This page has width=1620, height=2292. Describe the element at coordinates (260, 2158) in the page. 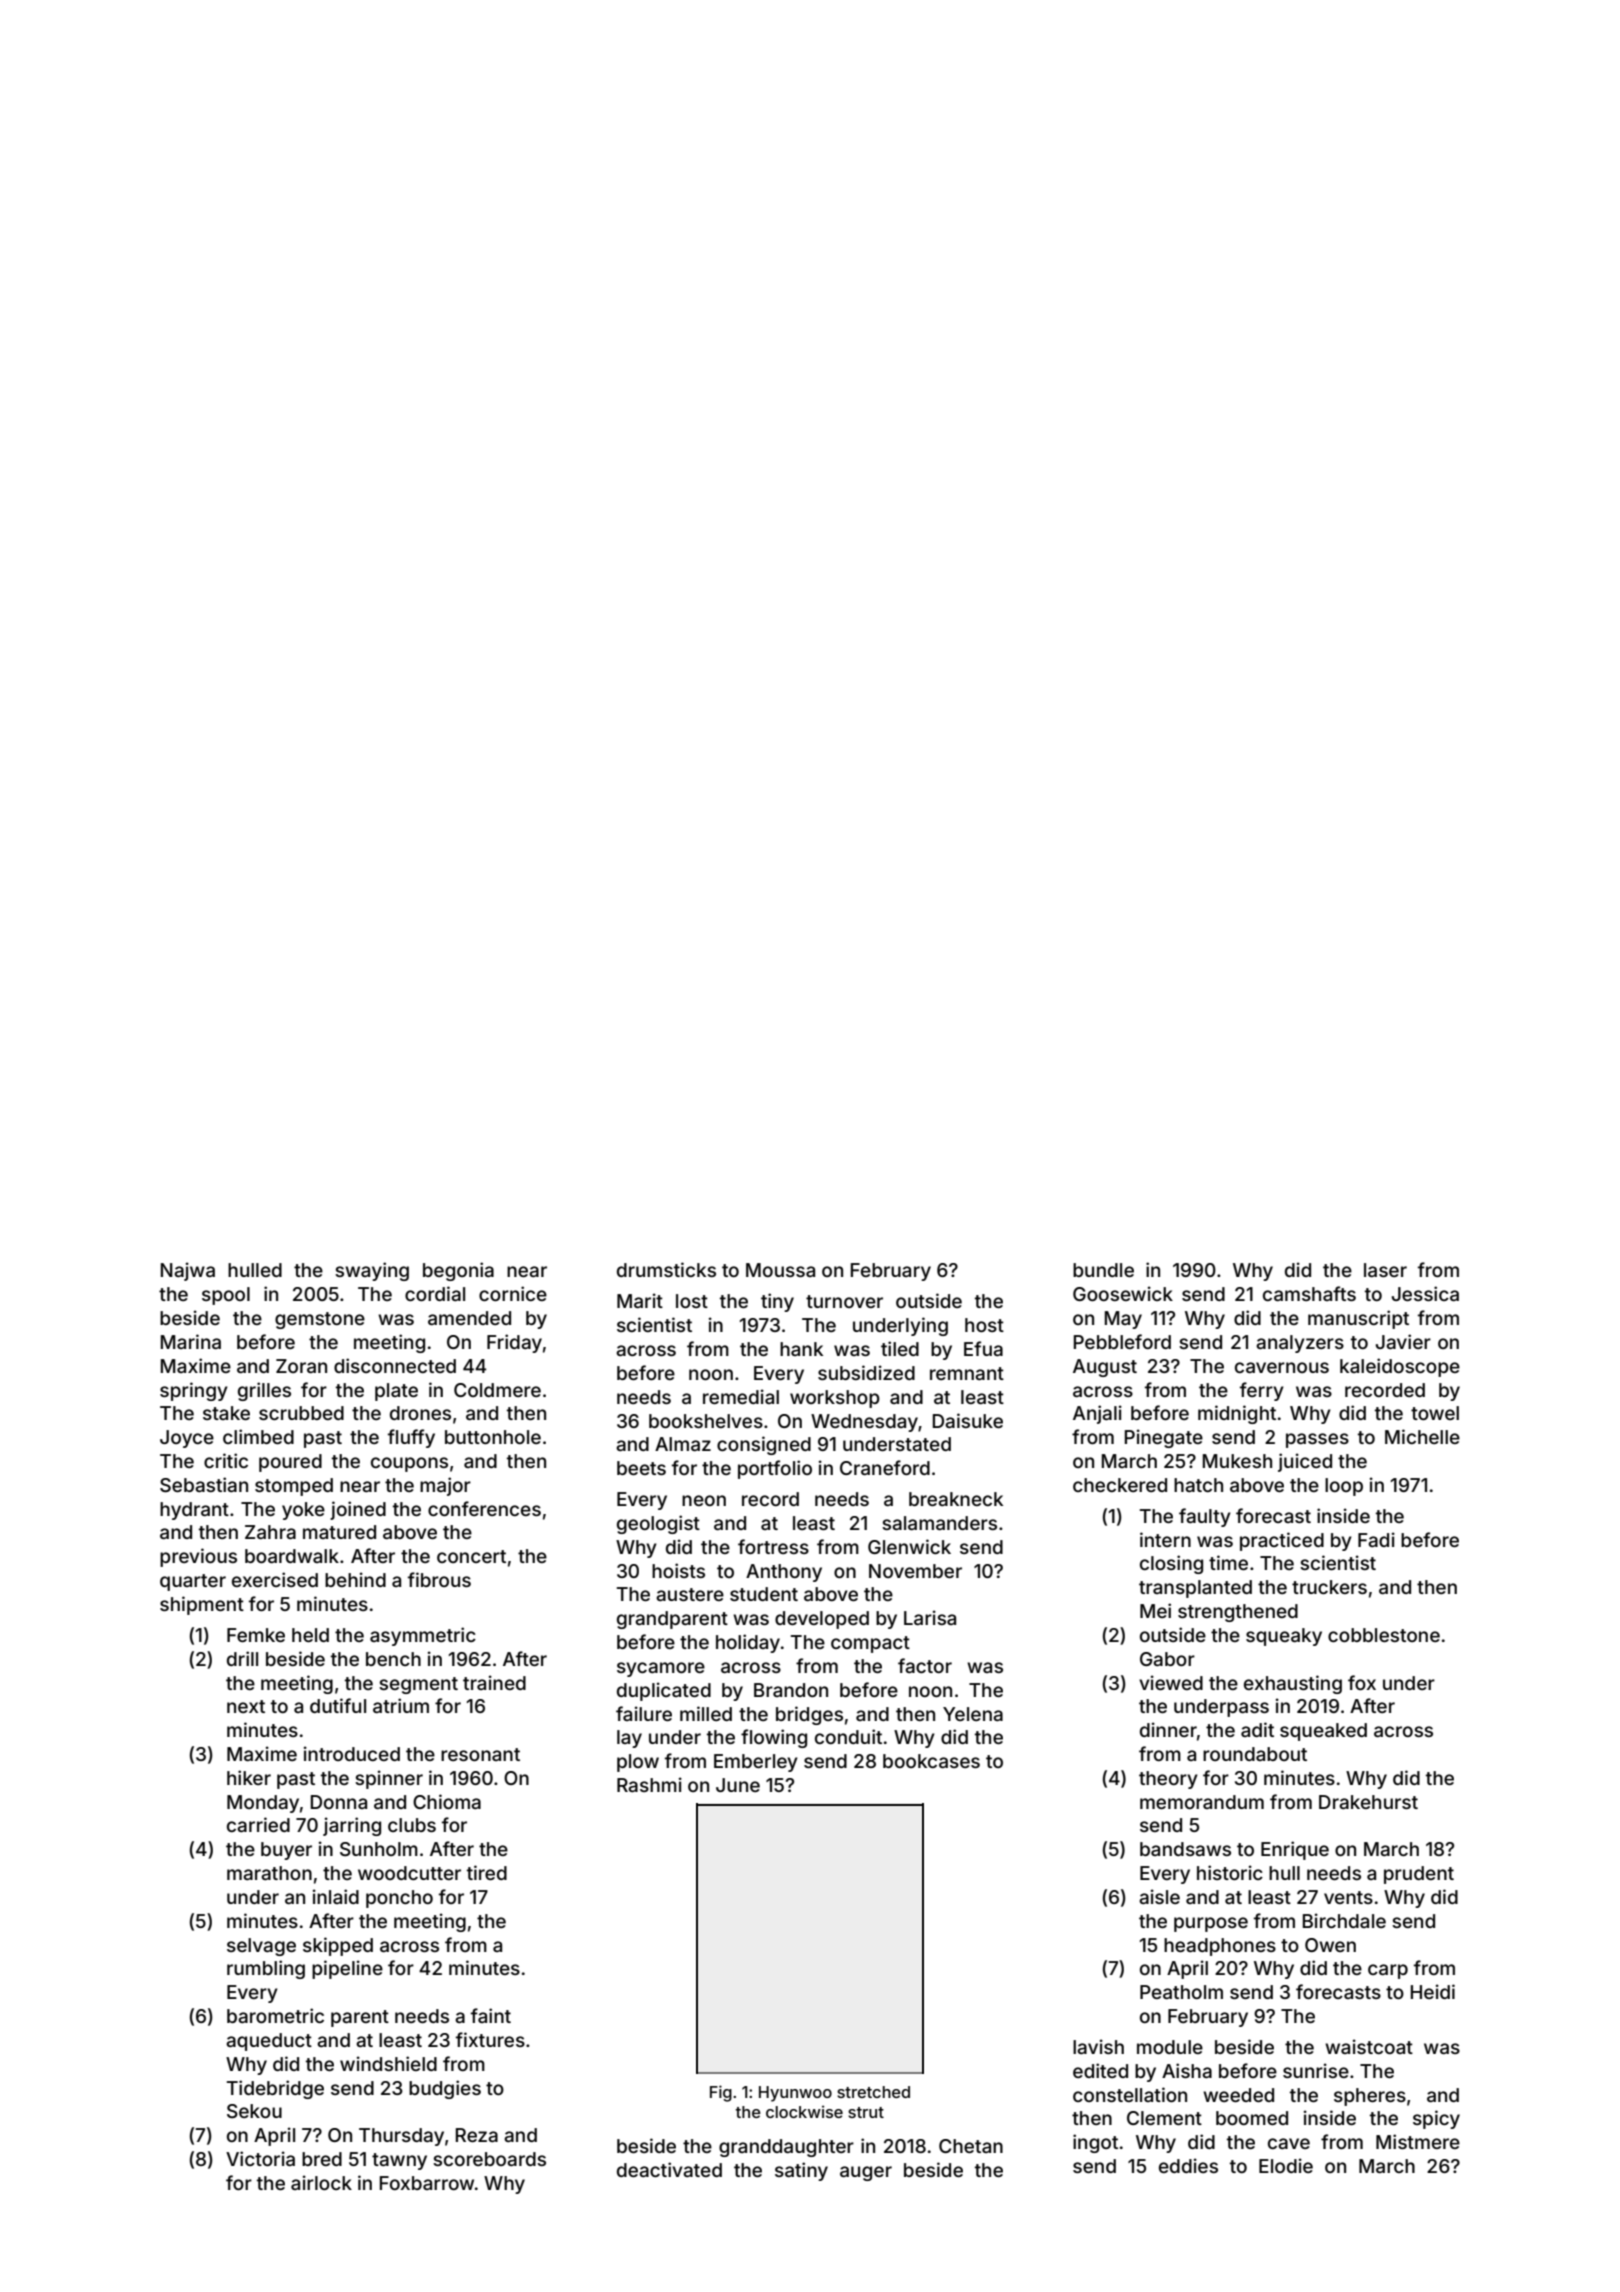

I see `Victoria` at that location.
